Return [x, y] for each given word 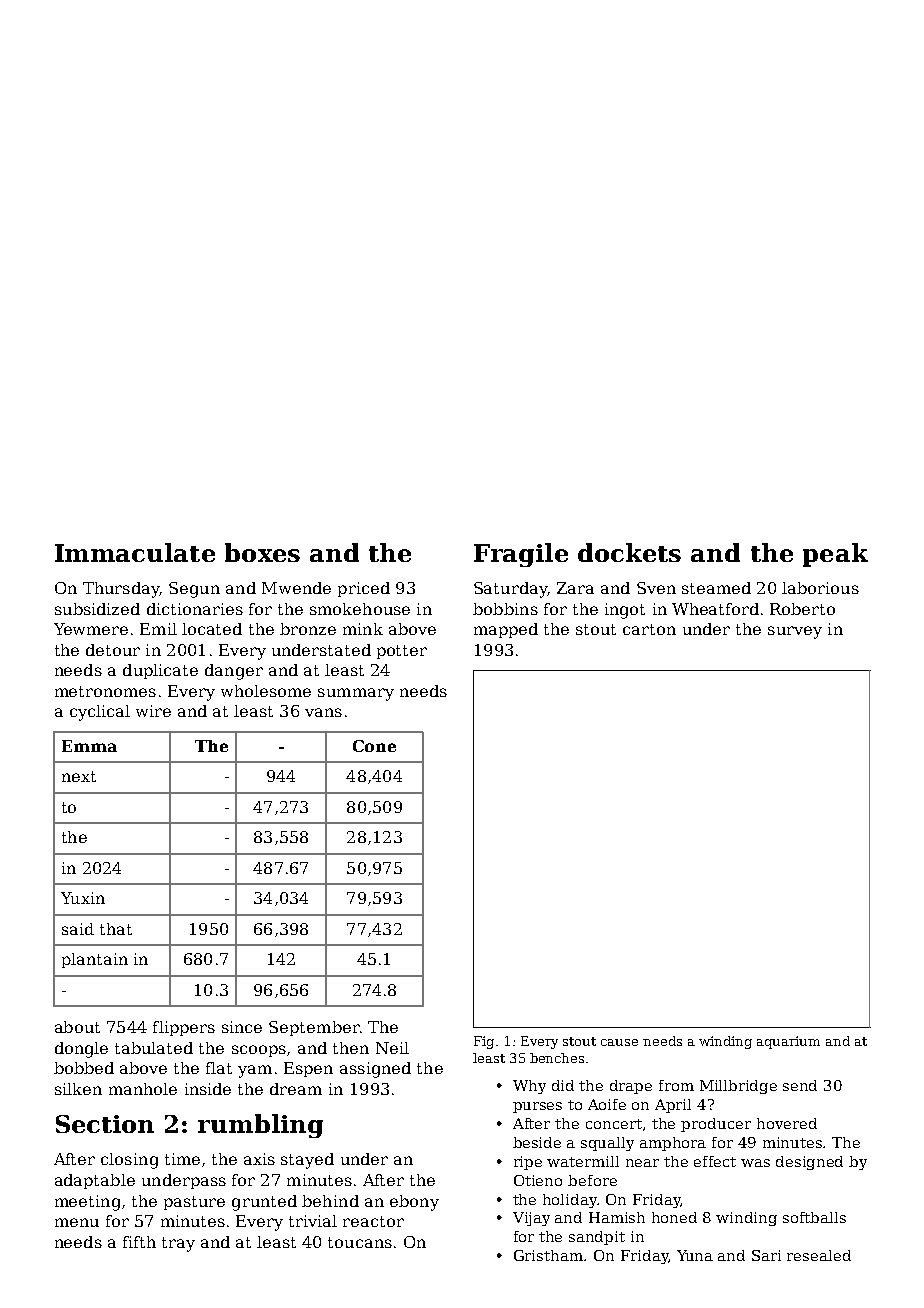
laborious [820, 588]
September [314, 1028]
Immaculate [135, 552]
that [116, 929]
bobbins [505, 609]
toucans [360, 1242]
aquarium [788, 1042]
